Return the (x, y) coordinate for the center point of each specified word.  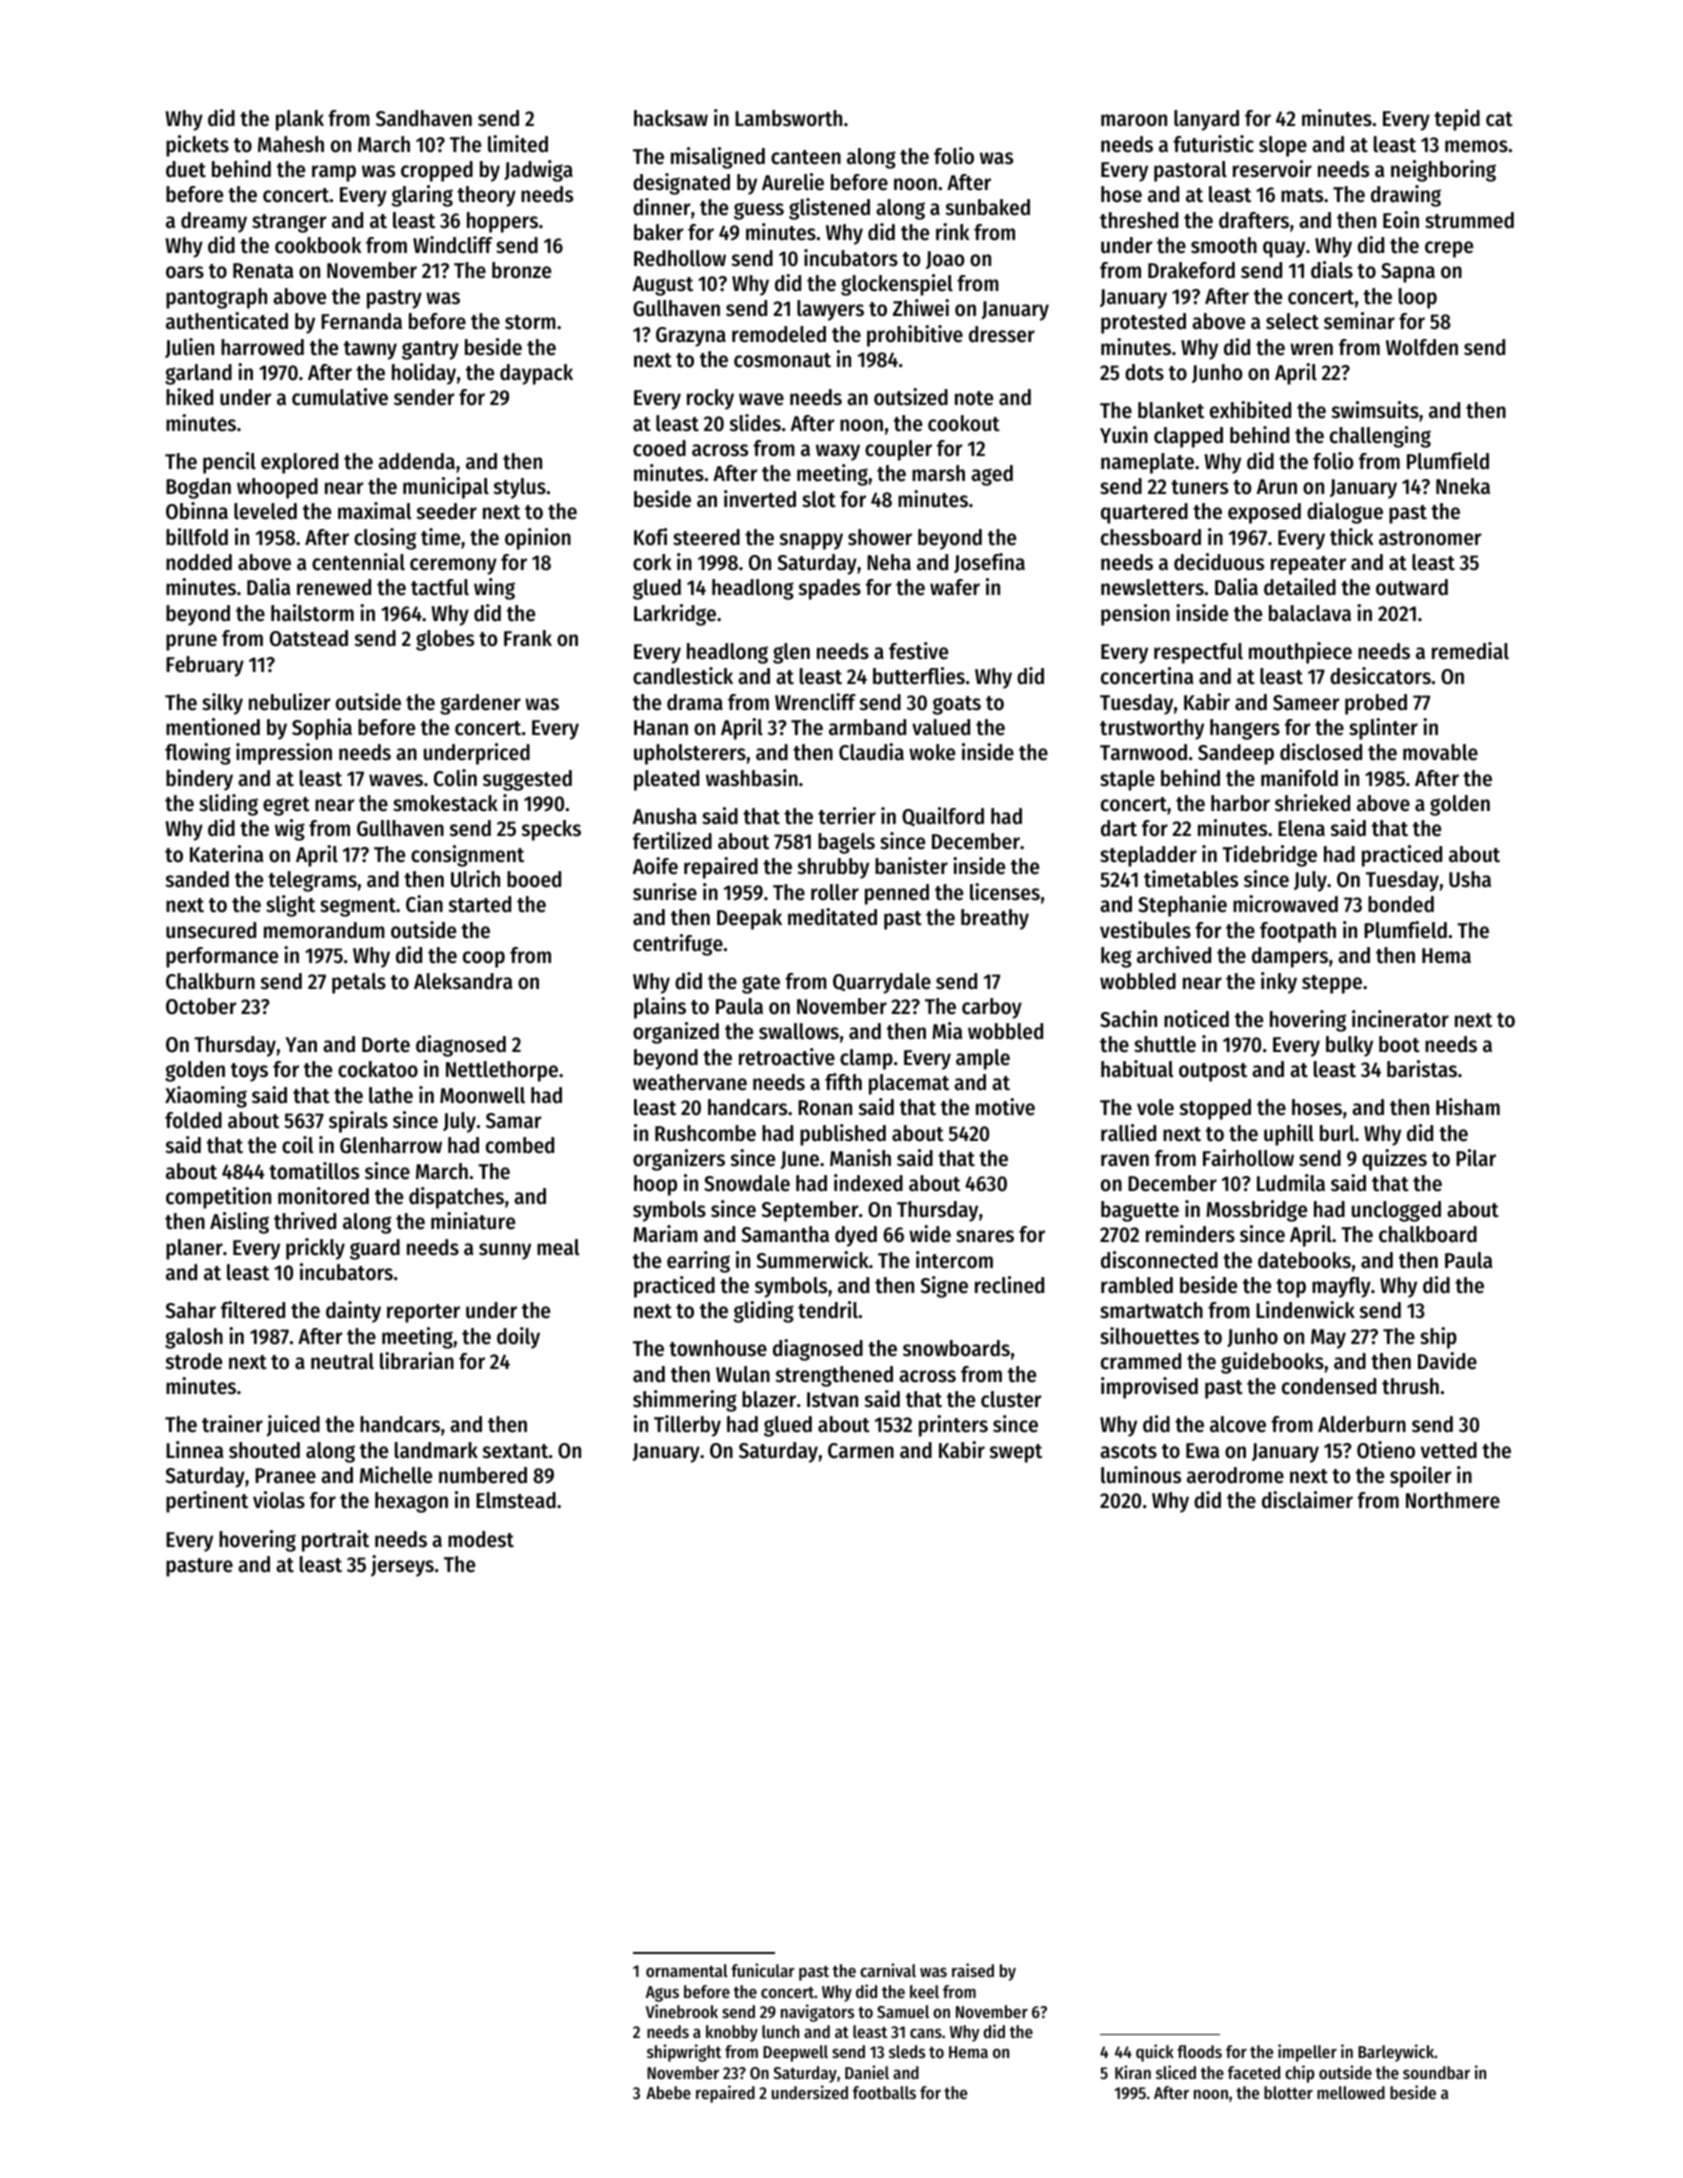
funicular (762, 1970)
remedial (1470, 651)
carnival (888, 1970)
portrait (335, 1541)
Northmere (1453, 1500)
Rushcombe (705, 1133)
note (974, 398)
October (201, 1006)
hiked (189, 397)
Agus (662, 1994)
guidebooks (1272, 1363)
